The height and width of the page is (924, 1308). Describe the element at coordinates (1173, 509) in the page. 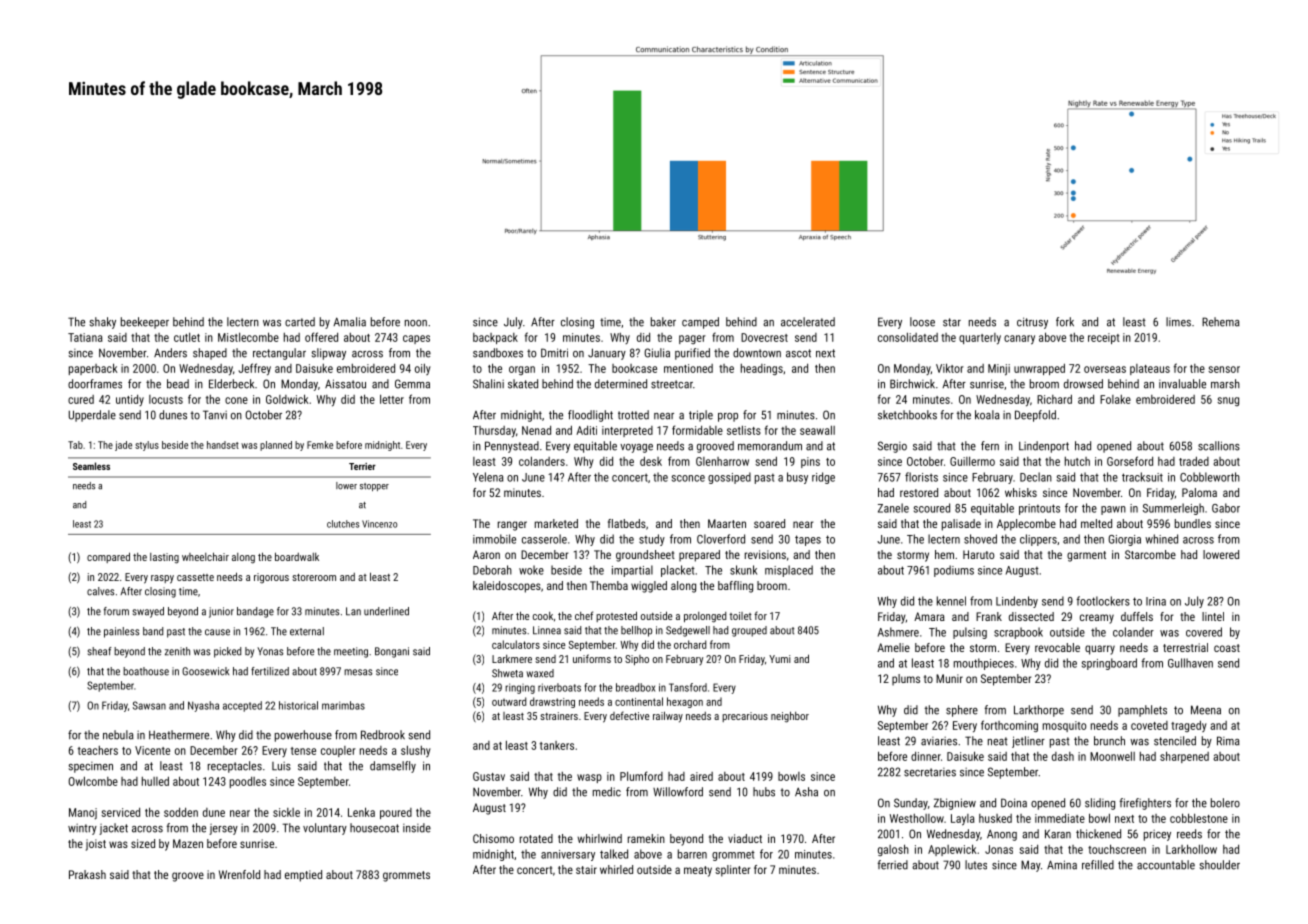

I see `Summerleigh` at that location.
